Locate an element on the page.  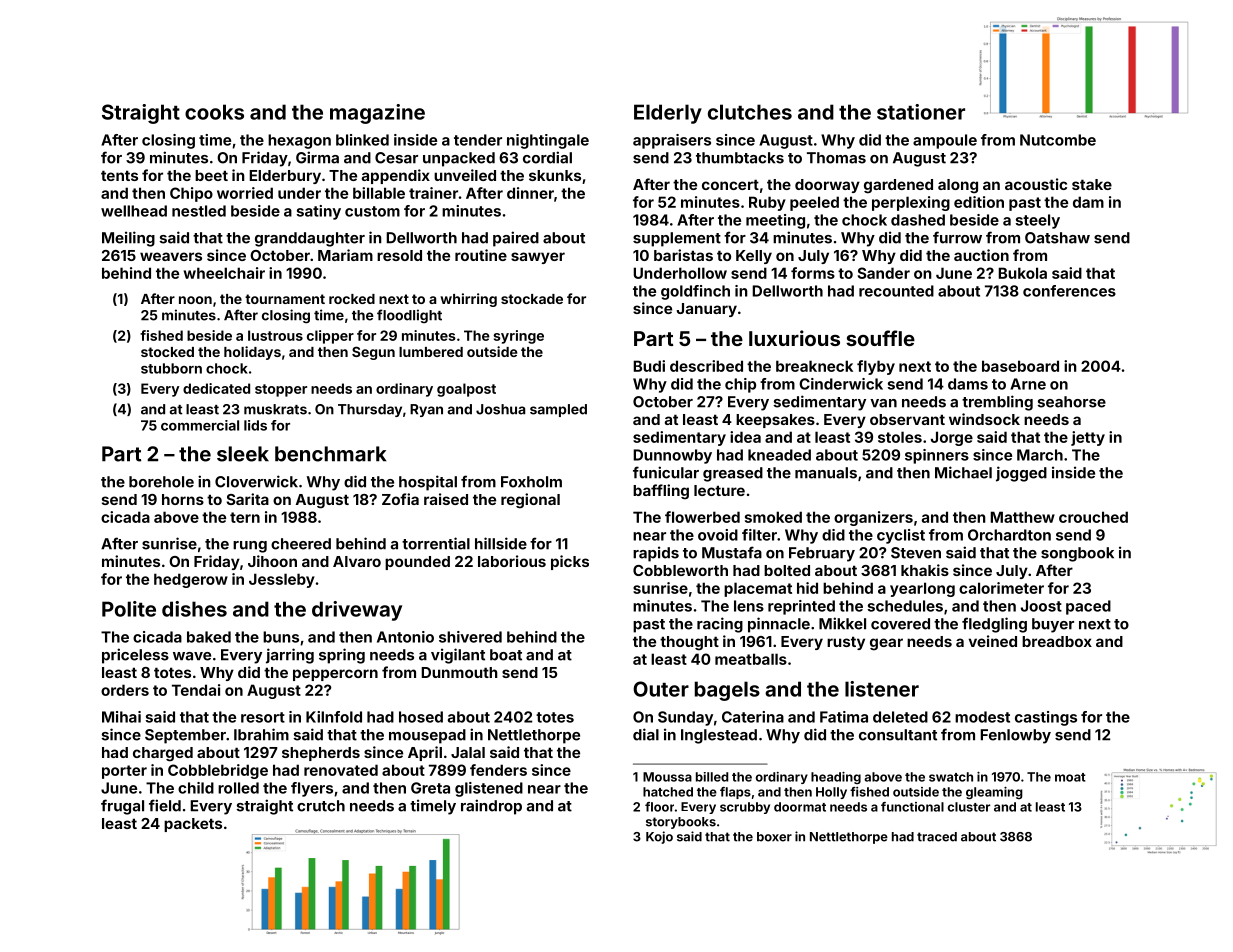
boat is located at coordinates (506, 655).
